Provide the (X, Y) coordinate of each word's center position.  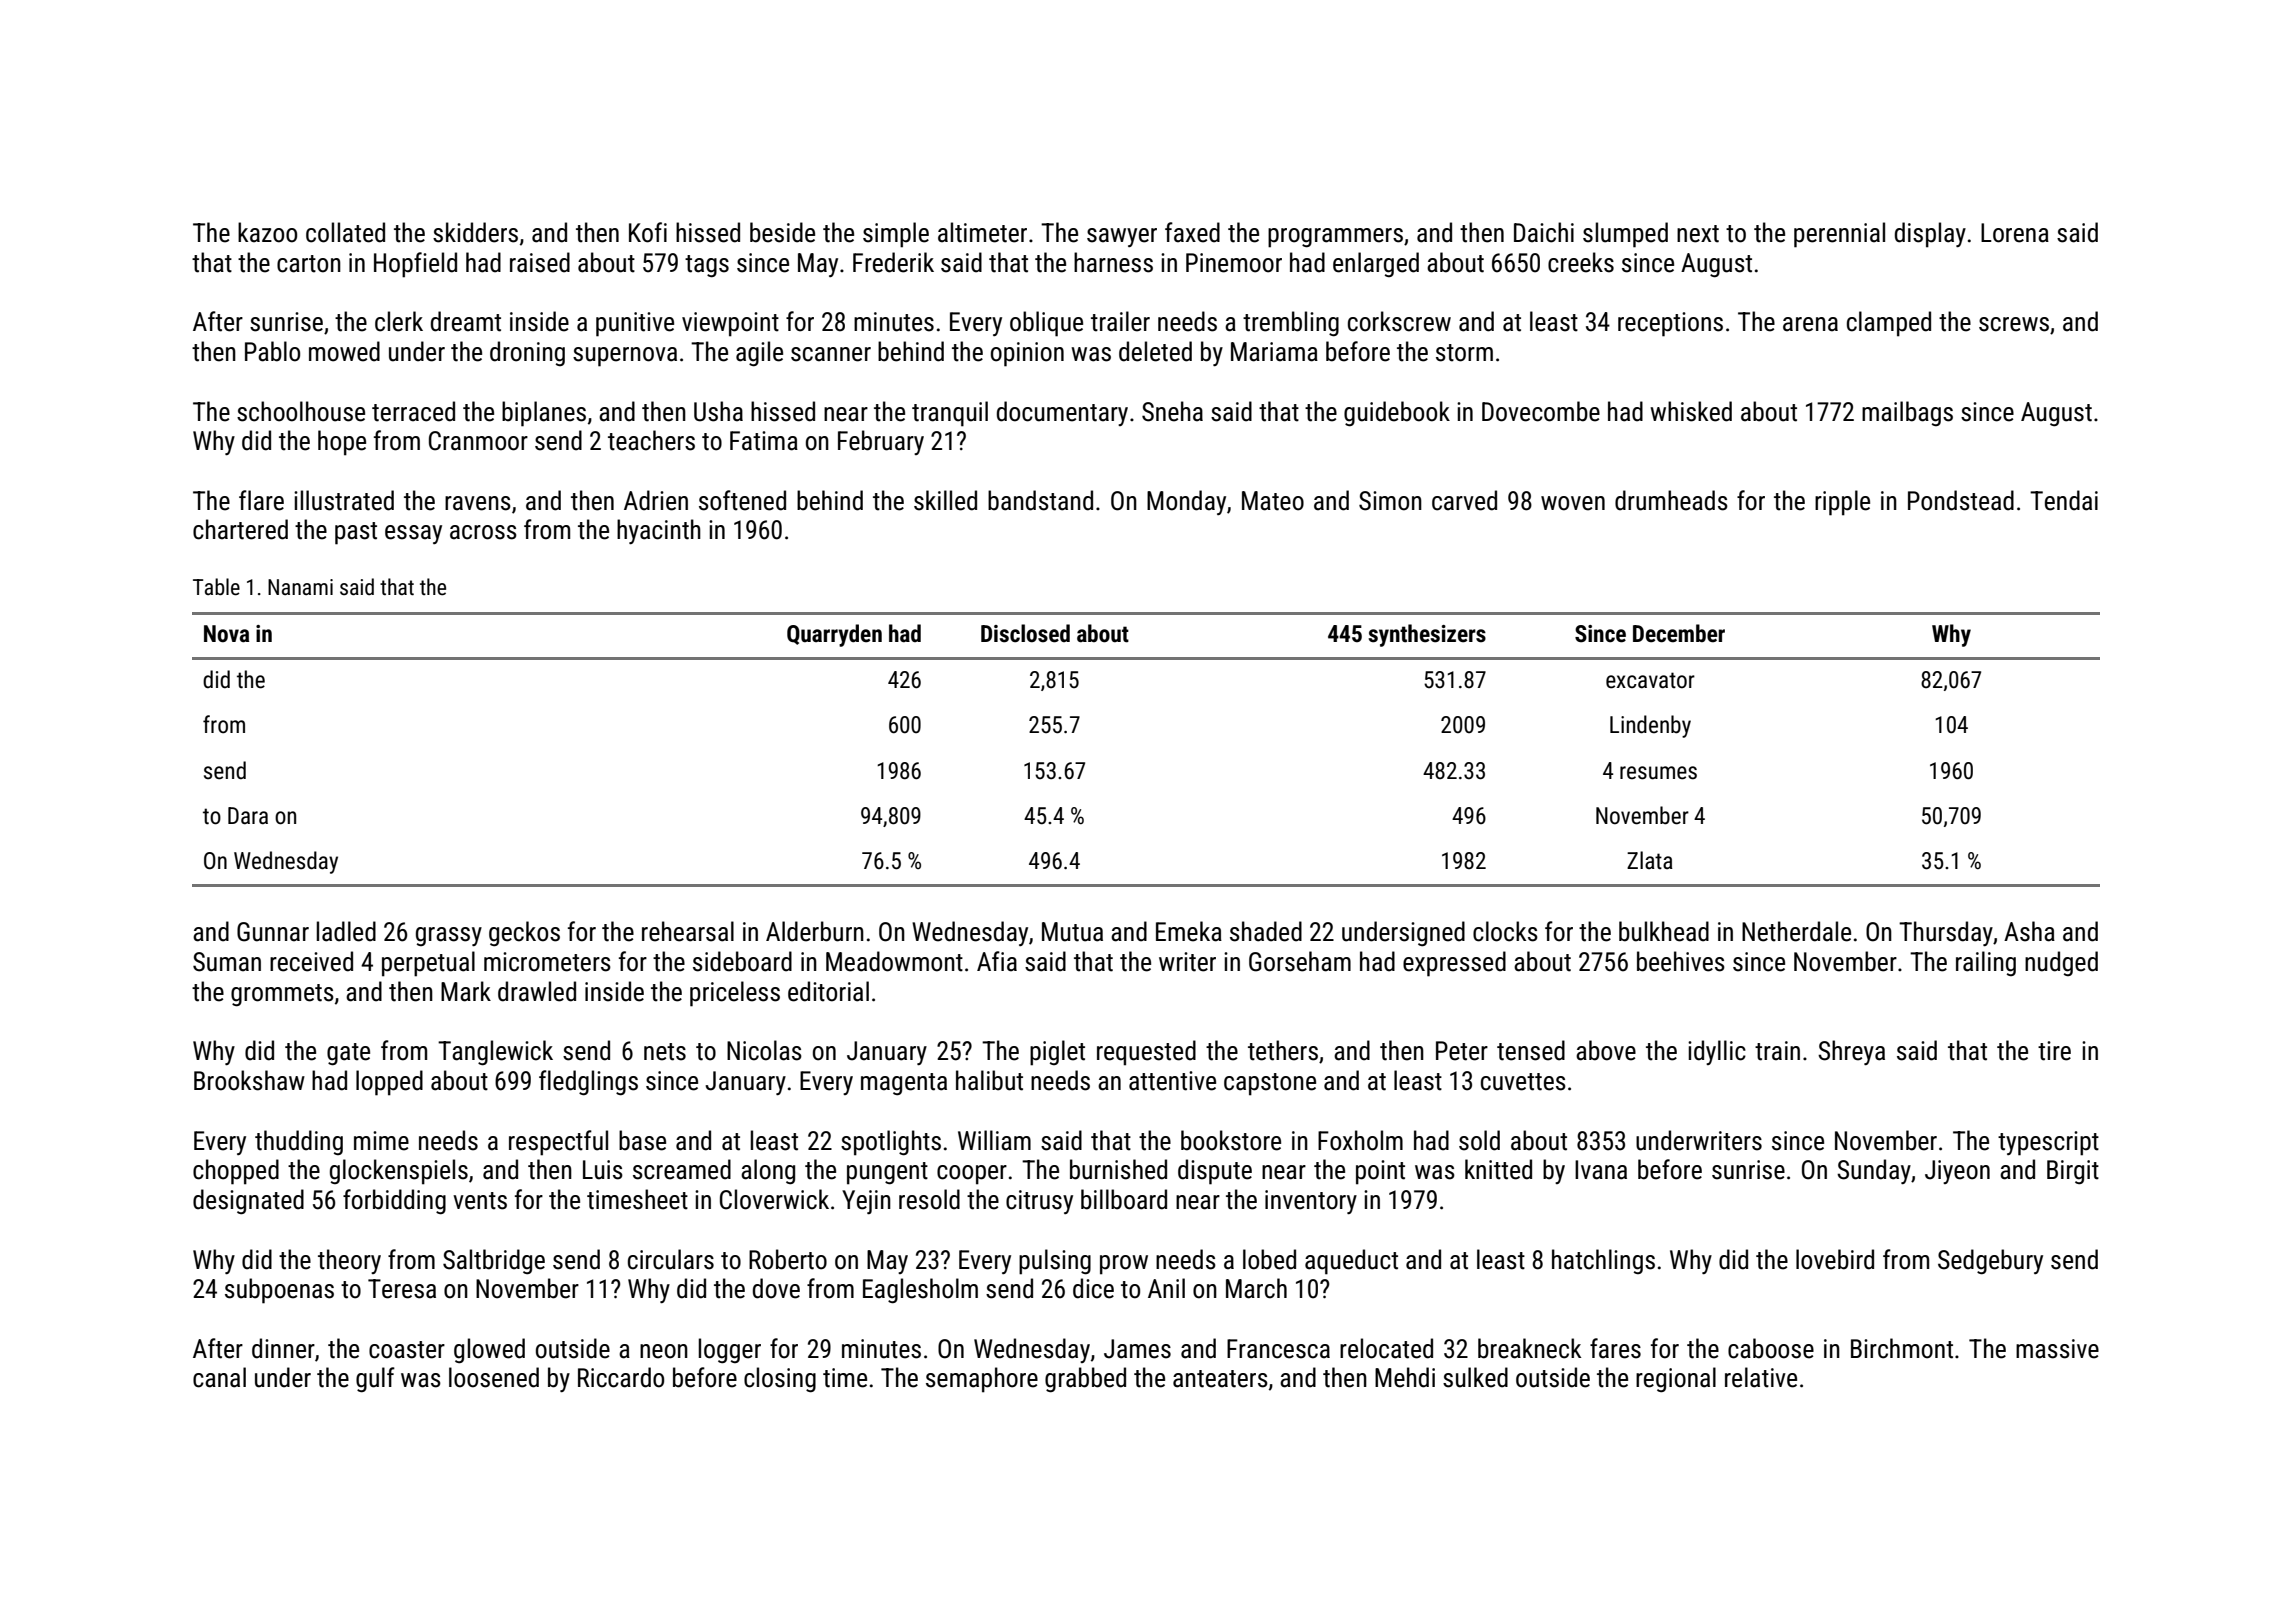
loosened (494, 1377)
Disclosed (1025, 633)
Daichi (1544, 232)
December (1679, 633)
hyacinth (659, 531)
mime (381, 1141)
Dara (248, 815)
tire (2054, 1051)
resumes (1658, 773)
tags (707, 266)
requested (1146, 1053)
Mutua (1072, 932)
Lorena (2015, 233)
